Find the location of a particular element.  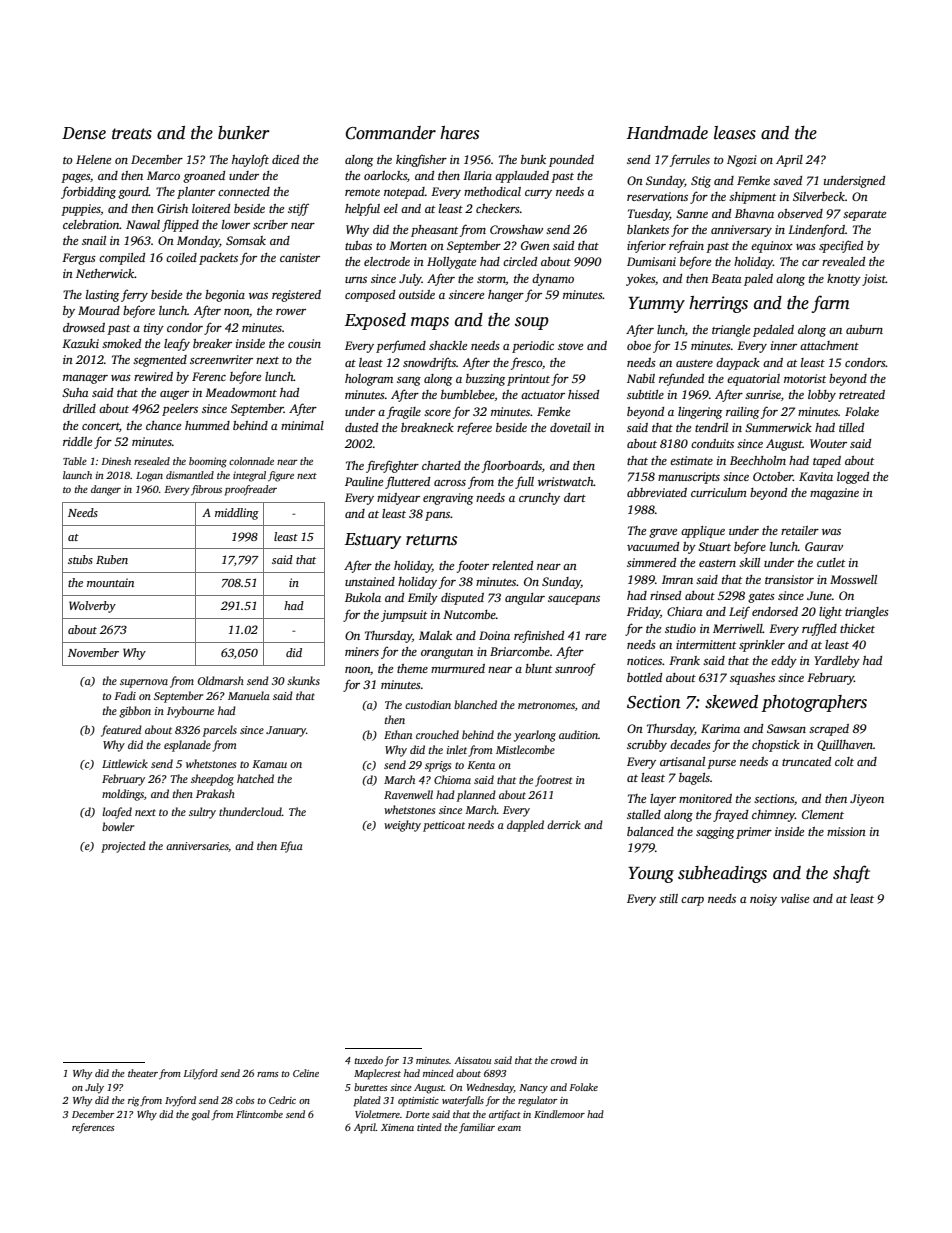

goal is located at coordinates (200, 1115).
